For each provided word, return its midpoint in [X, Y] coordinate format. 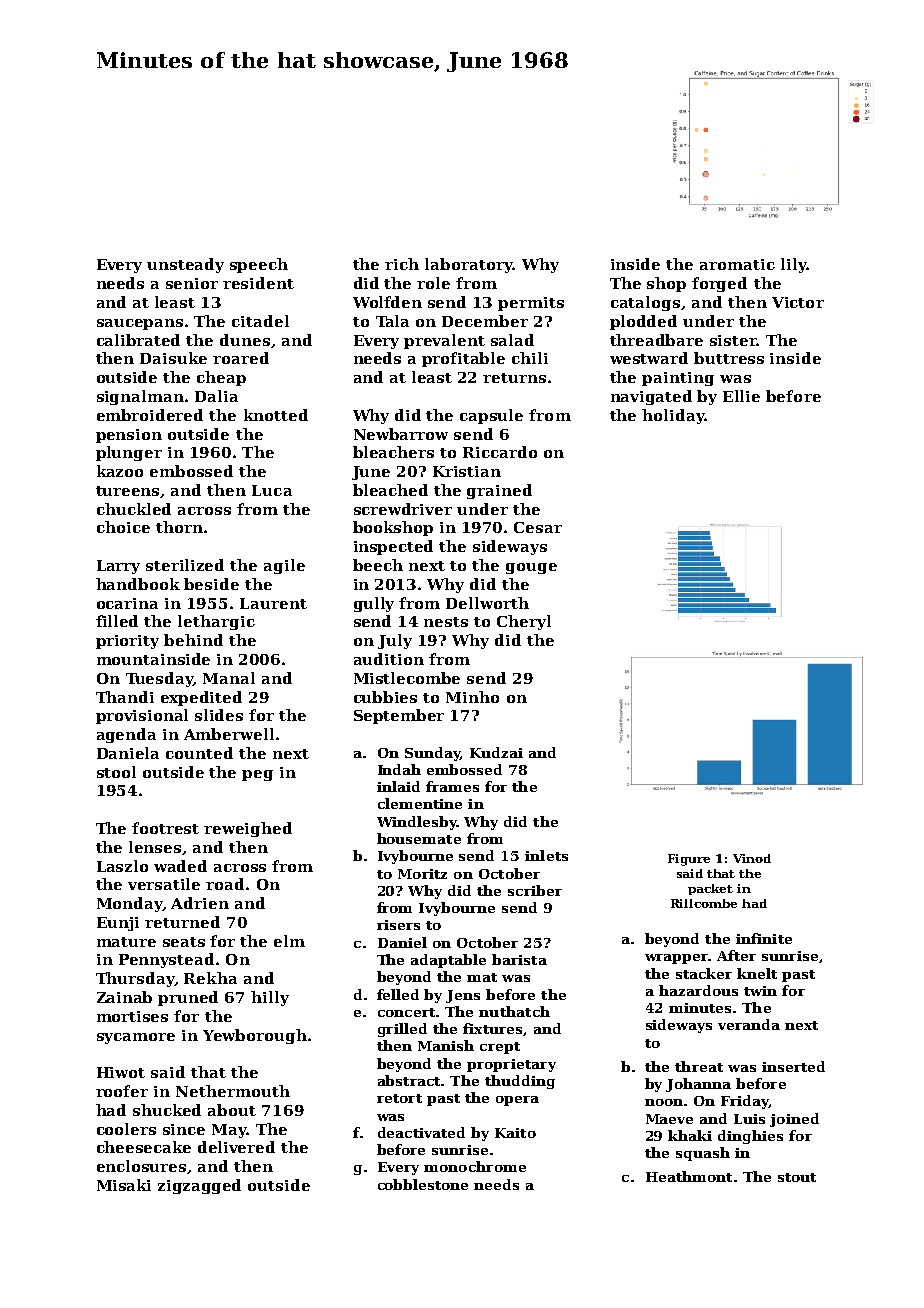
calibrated [138, 340]
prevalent [444, 341]
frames [452, 786]
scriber [535, 890]
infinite [764, 938]
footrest [165, 828]
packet [710, 889]
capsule [491, 416]
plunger [129, 453]
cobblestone [423, 1184]
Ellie [741, 396]
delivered [236, 1147]
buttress [729, 358]
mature [126, 942]
